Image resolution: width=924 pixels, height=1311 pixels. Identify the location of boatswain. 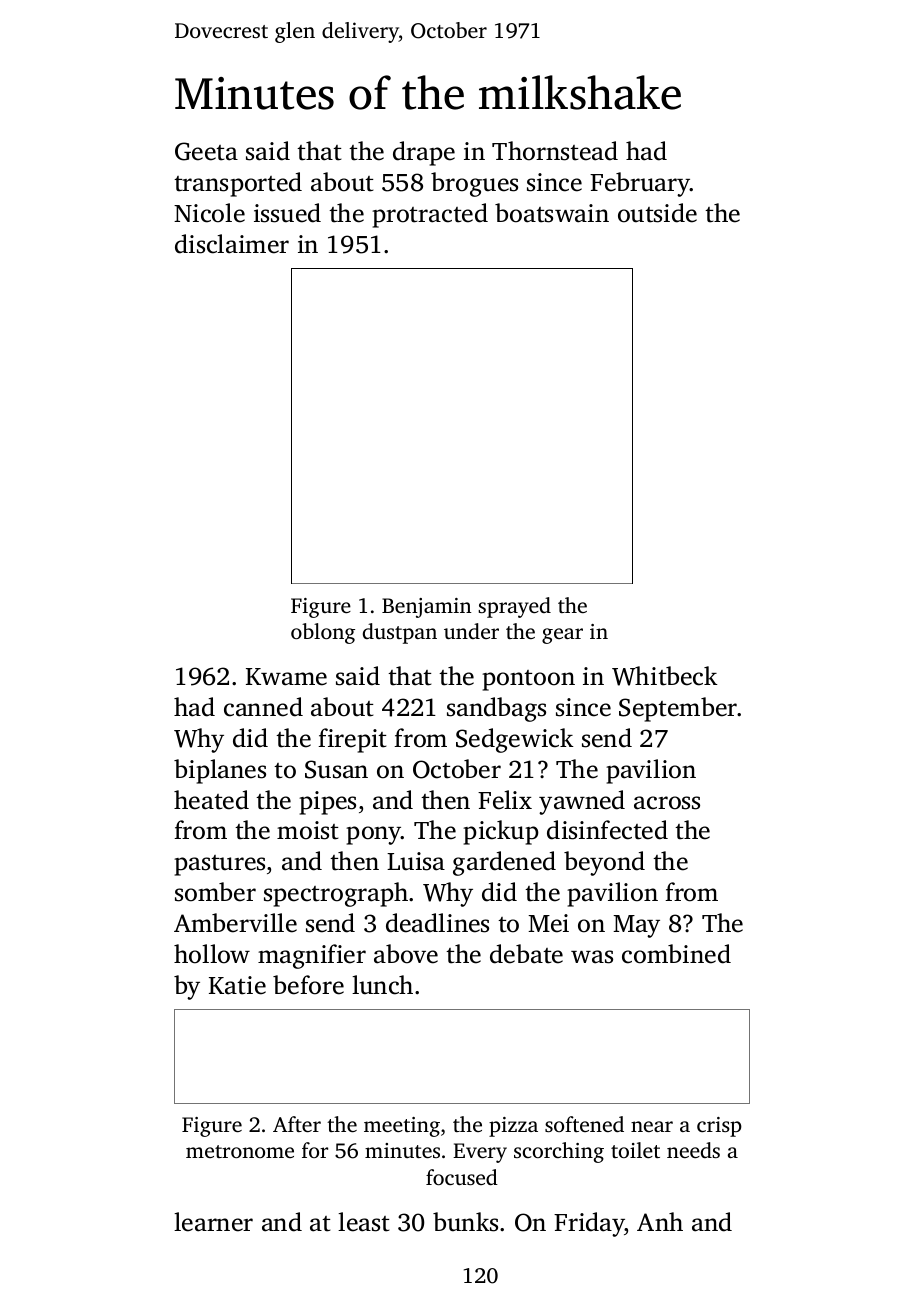
(552, 213).
